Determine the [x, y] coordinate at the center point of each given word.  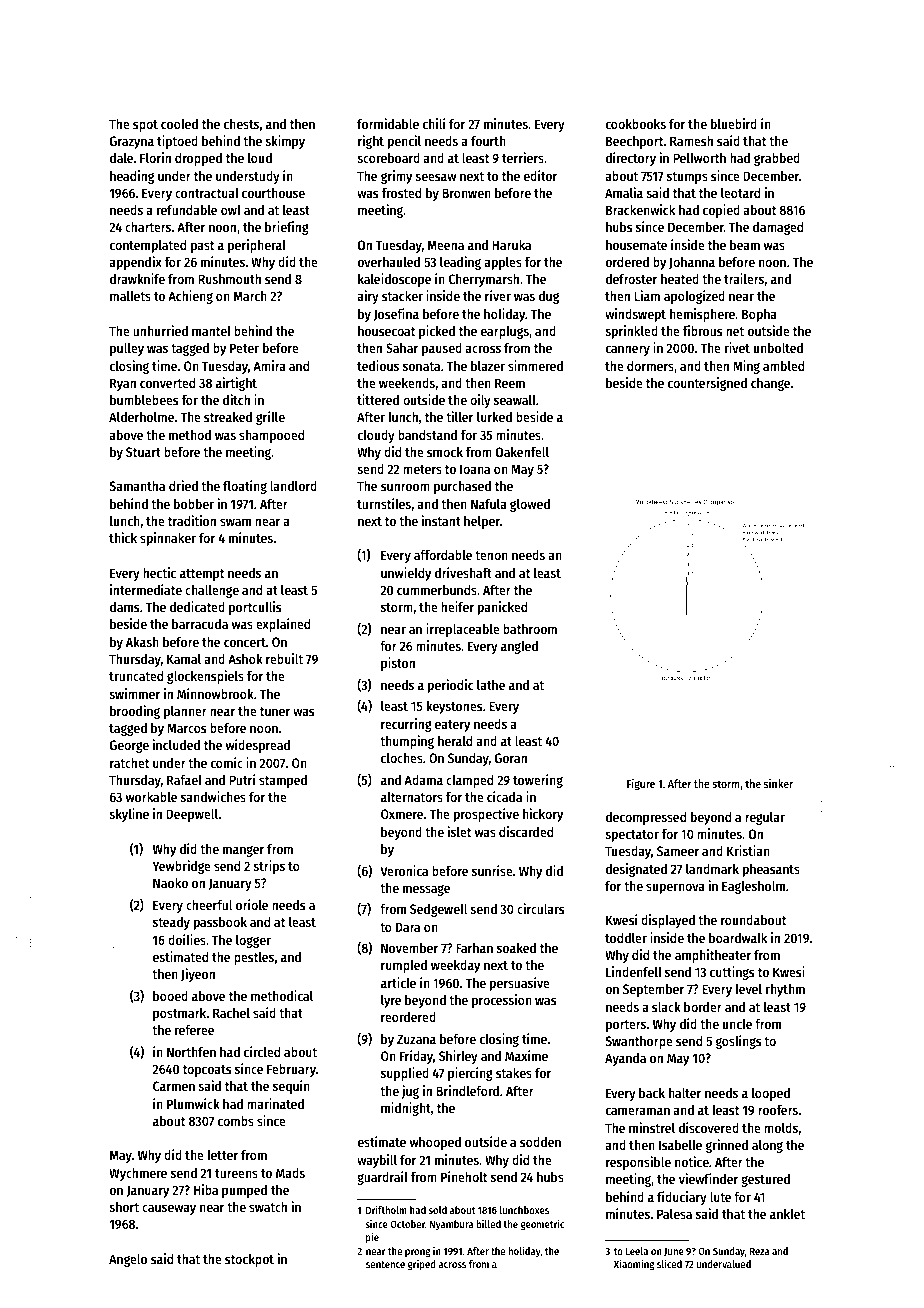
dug [549, 297]
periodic [450, 686]
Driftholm [386, 1209]
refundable [187, 210]
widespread [258, 746]
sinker [778, 783]
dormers [650, 366]
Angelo [128, 1260]
